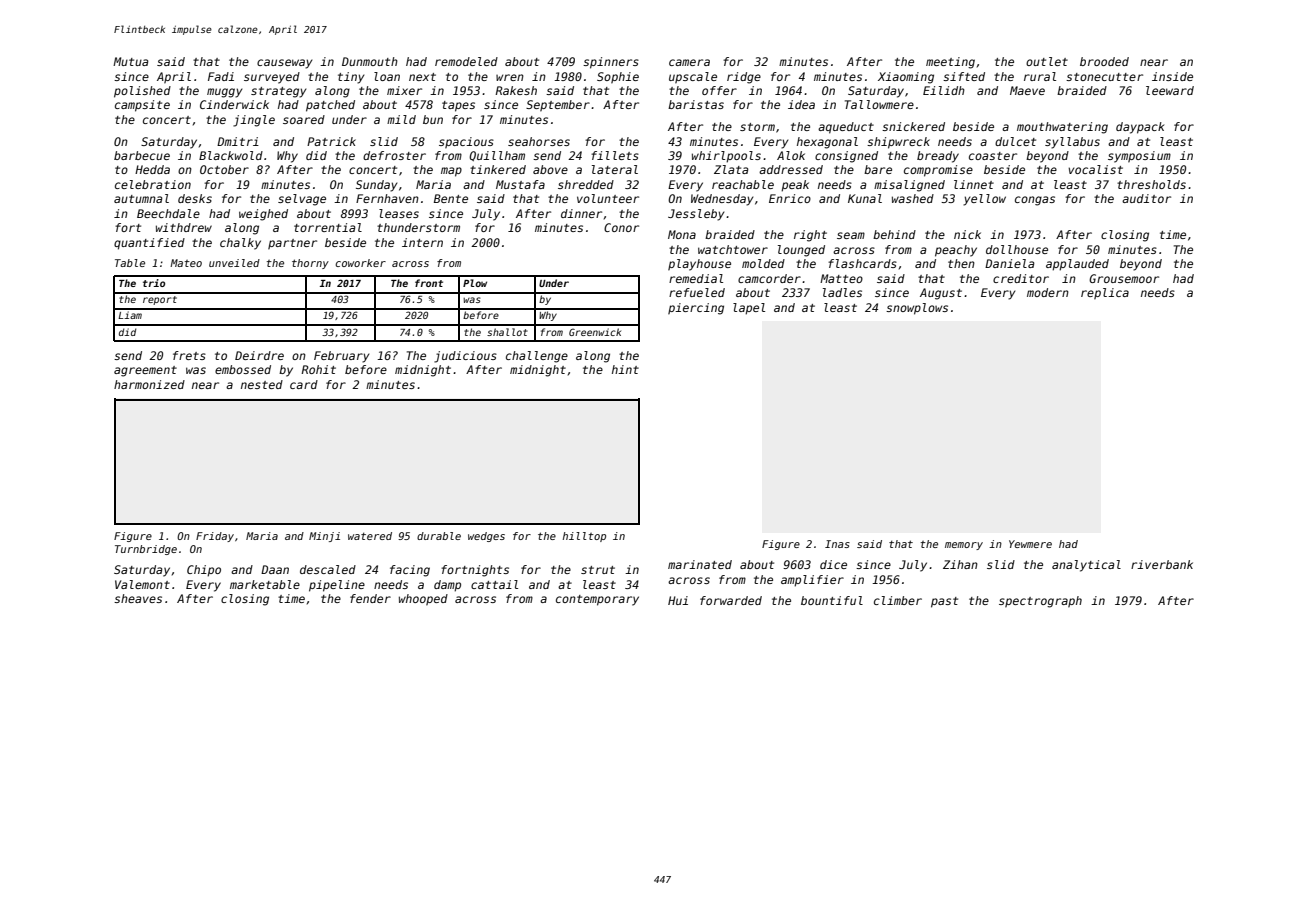 The height and width of the image is (924, 1308). What do you see at coordinates (941, 294) in the image?
I see `August` at bounding box center [941, 294].
